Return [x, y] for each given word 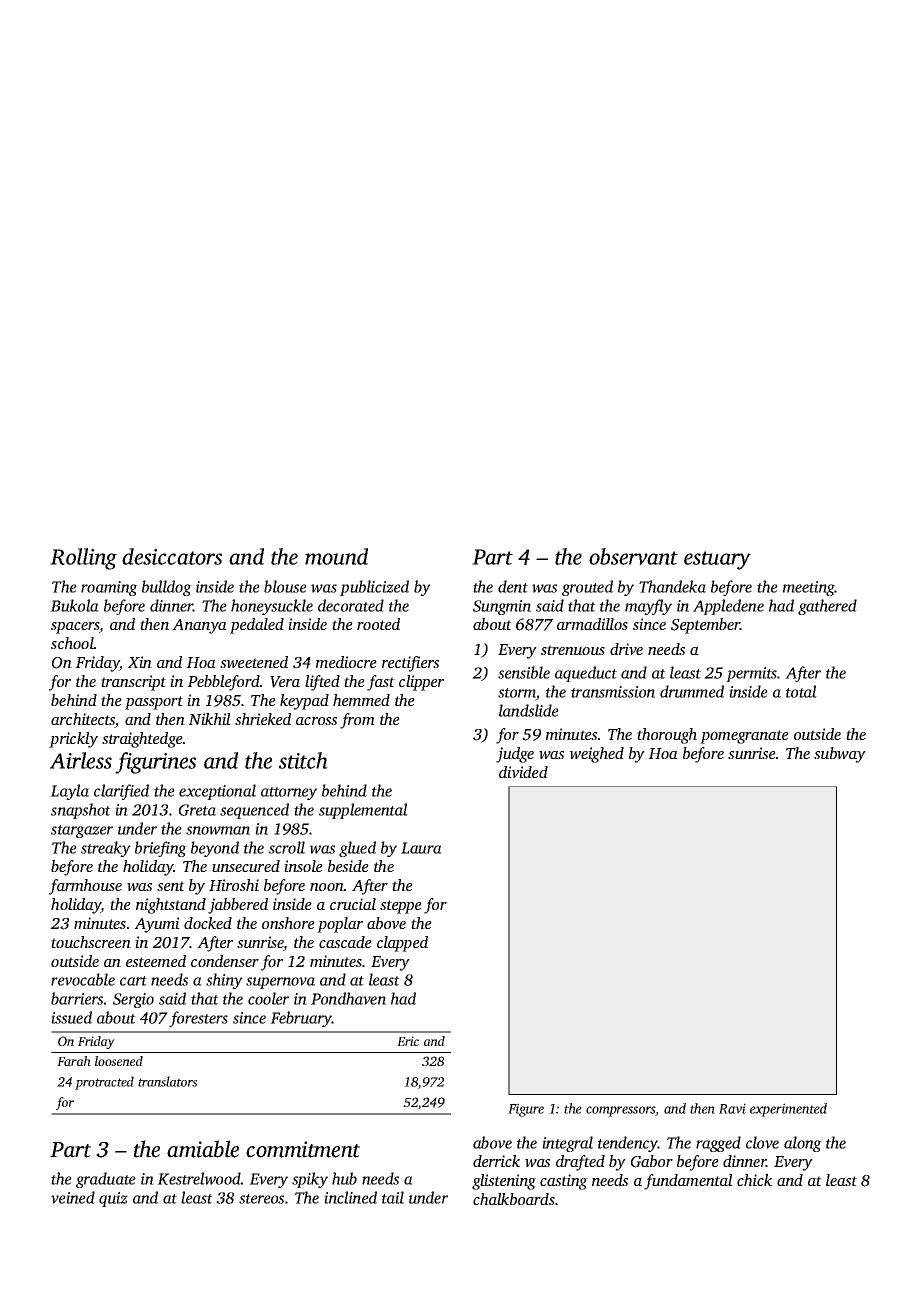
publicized [374, 588]
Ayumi [157, 925]
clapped [402, 944]
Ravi [732, 1108]
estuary [717, 560]
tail [393, 1197]
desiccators [172, 556]
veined [73, 1197]
